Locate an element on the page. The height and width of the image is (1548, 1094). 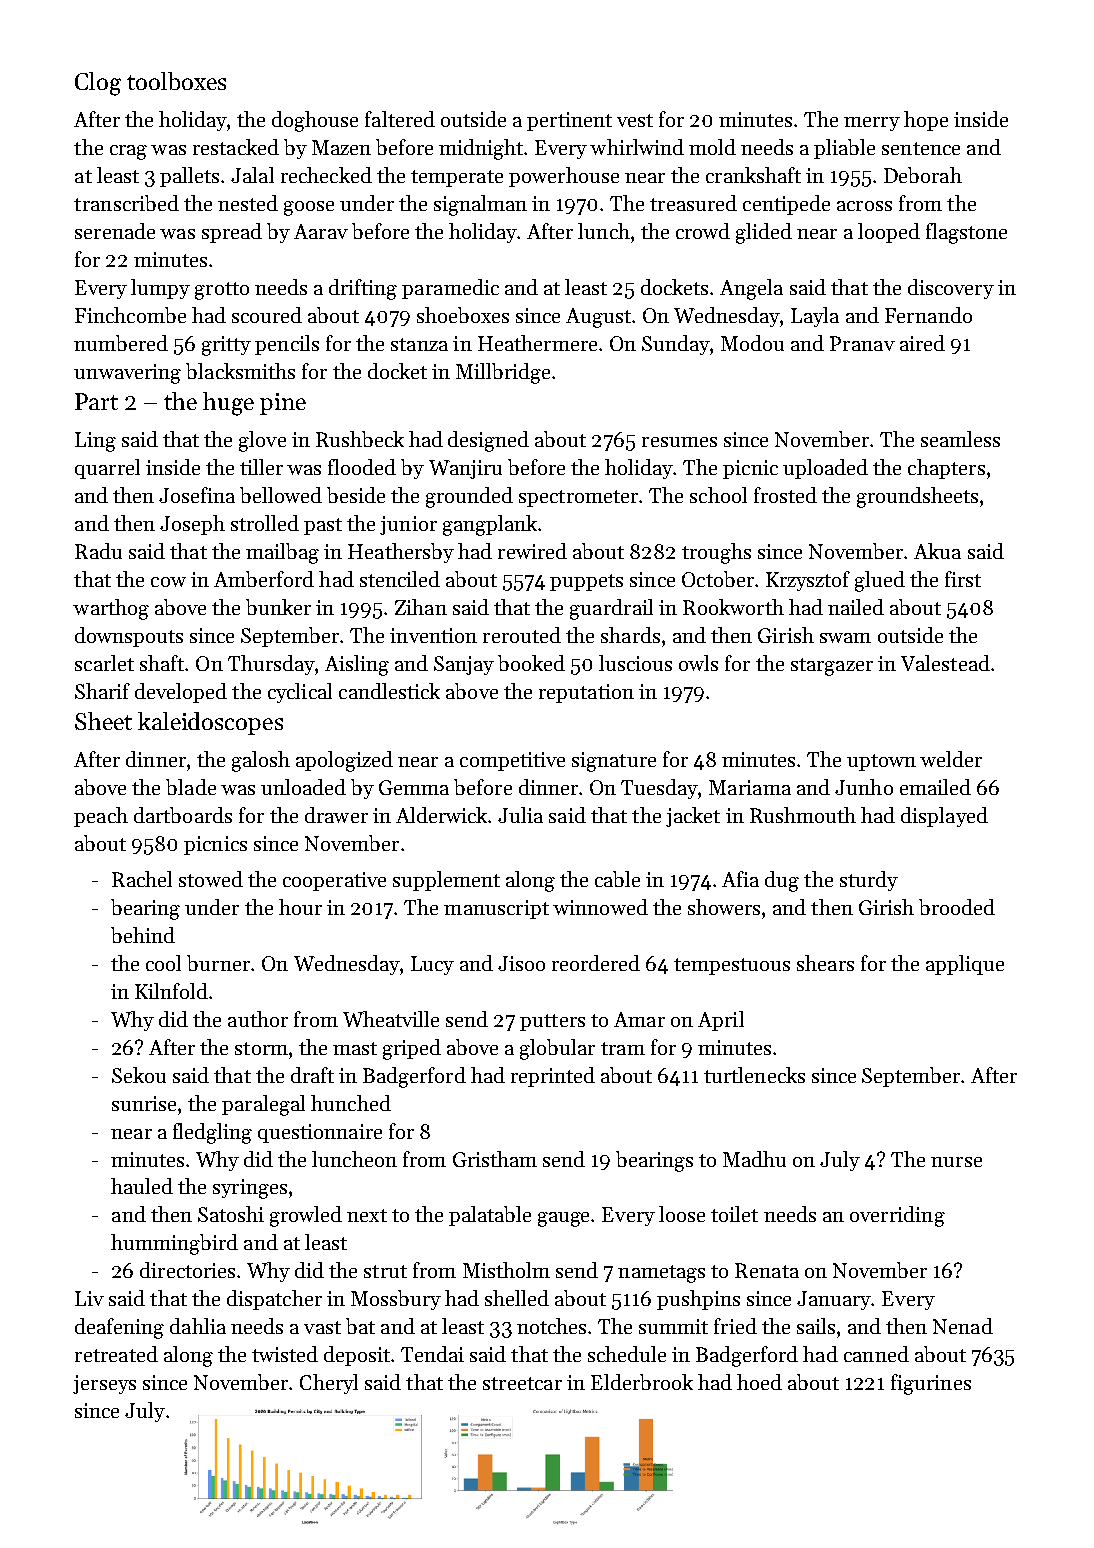
figurines is located at coordinates (931, 1384).
